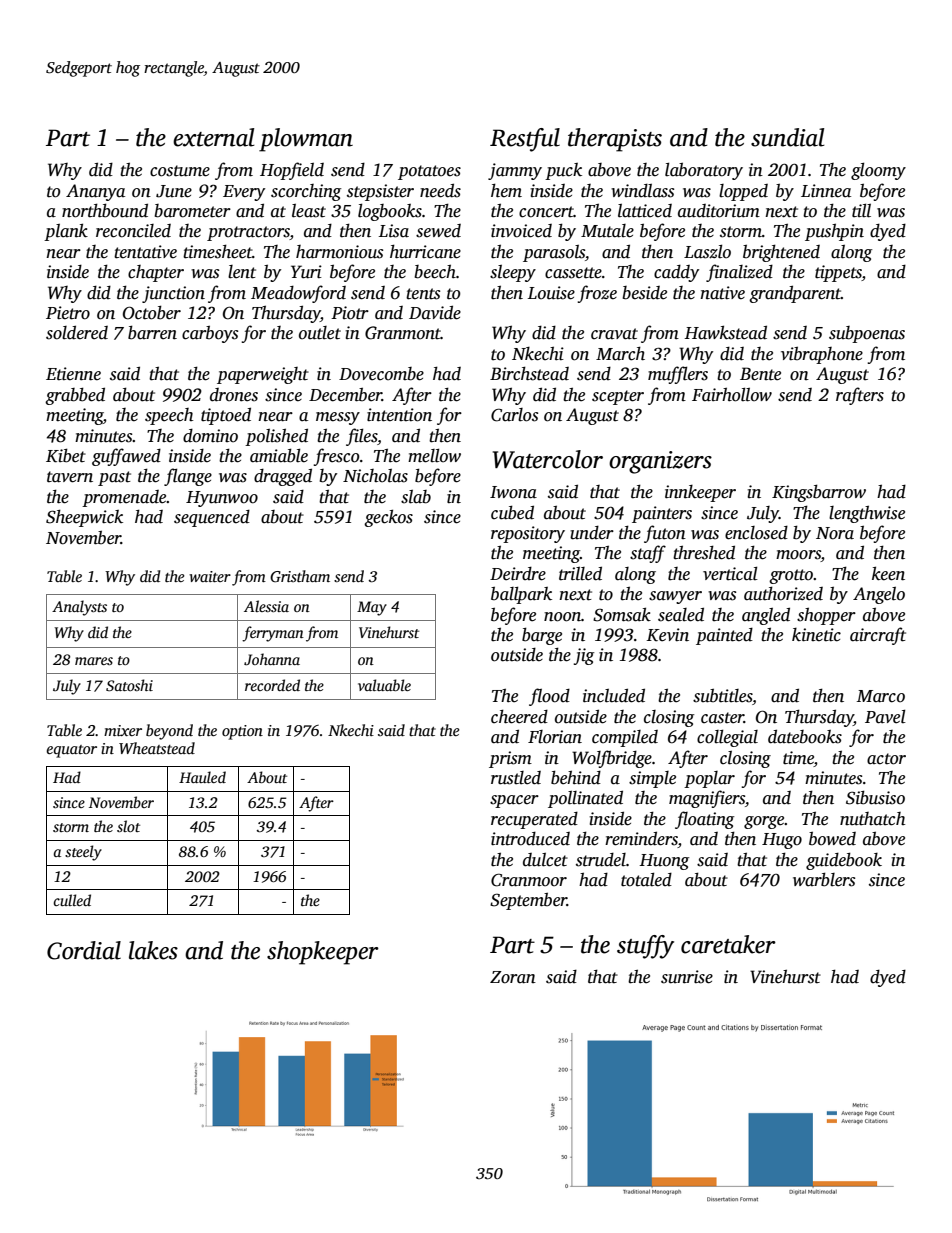  What do you see at coordinates (791, 576) in the screenshot?
I see `grotto` at bounding box center [791, 576].
